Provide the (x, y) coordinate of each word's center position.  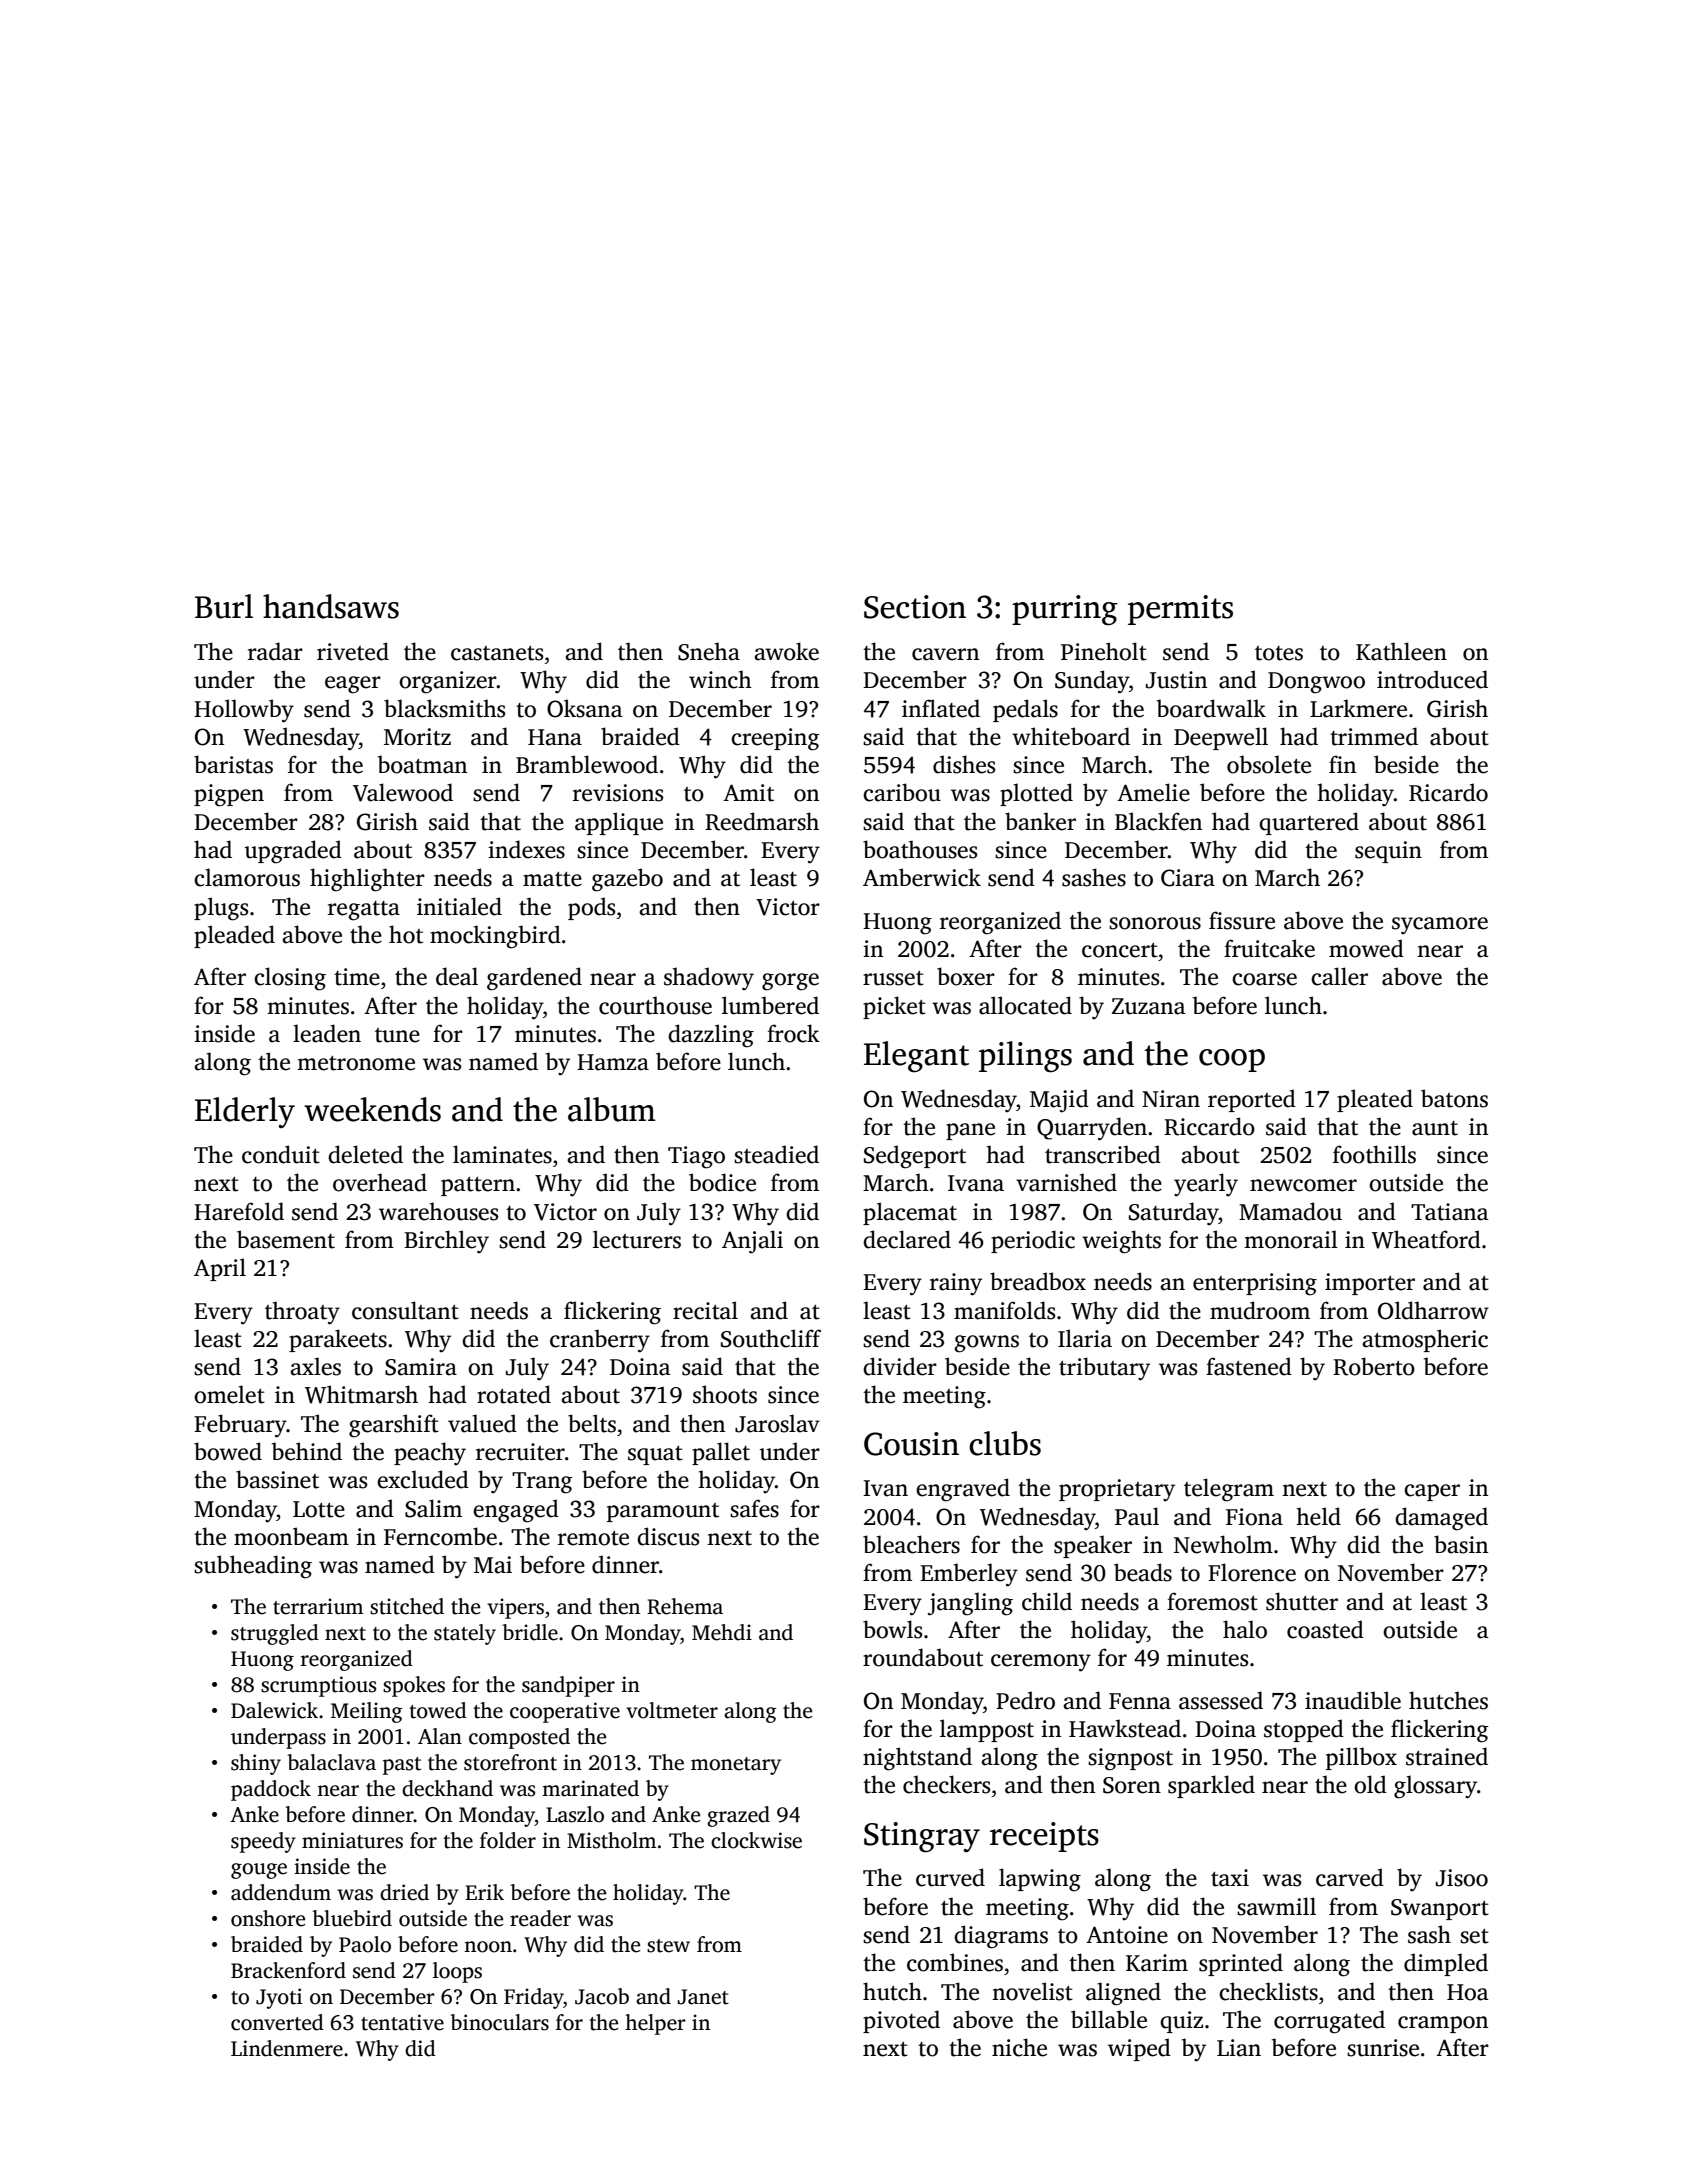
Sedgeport (915, 1157)
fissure (1242, 920)
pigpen (229, 795)
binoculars (500, 2022)
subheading (253, 1567)
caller (1339, 976)
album (612, 1109)
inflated (941, 708)
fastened (1249, 1366)
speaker (1093, 1546)
